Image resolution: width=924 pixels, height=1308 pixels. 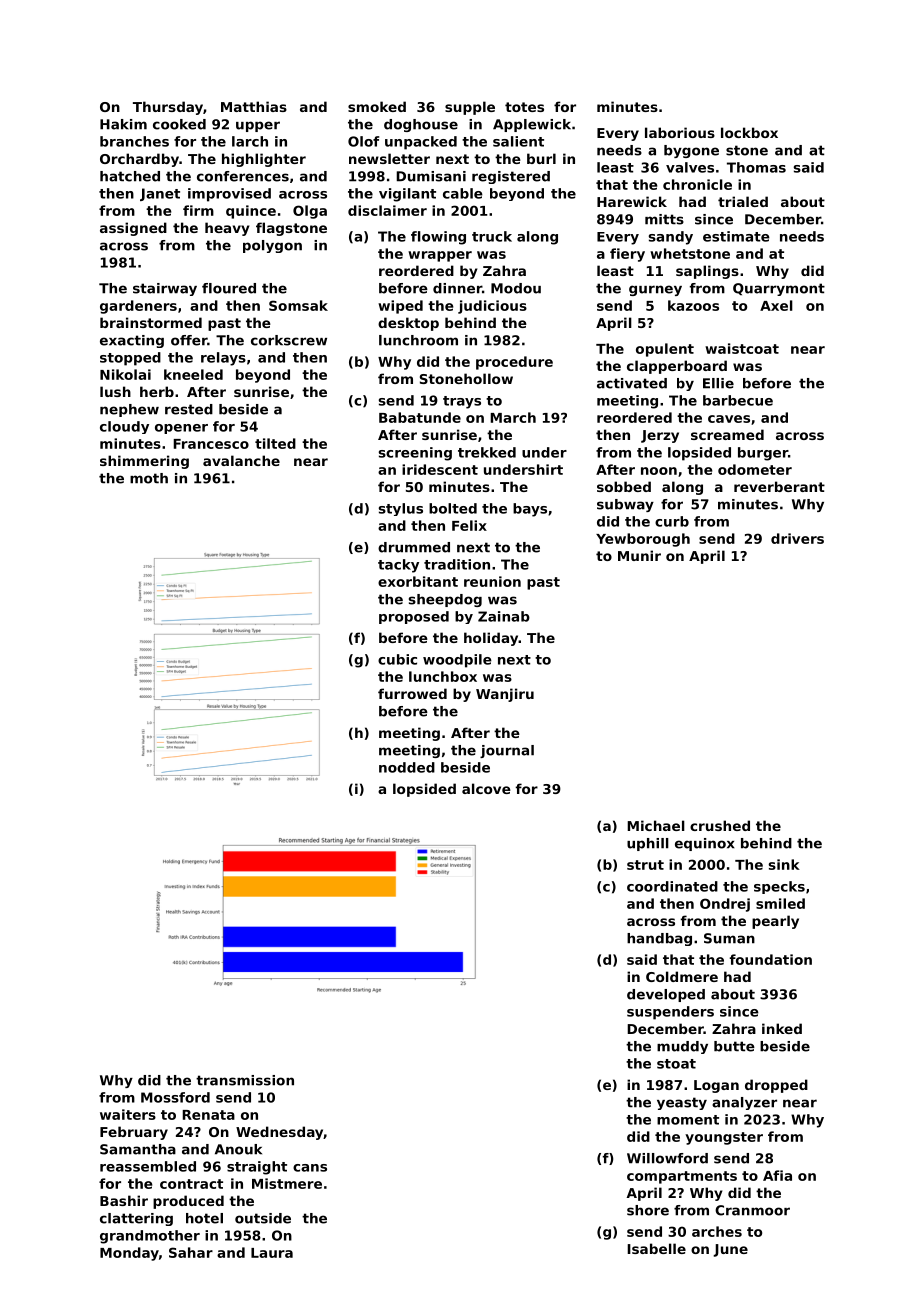 I want to click on alcove, so click(x=486, y=788).
